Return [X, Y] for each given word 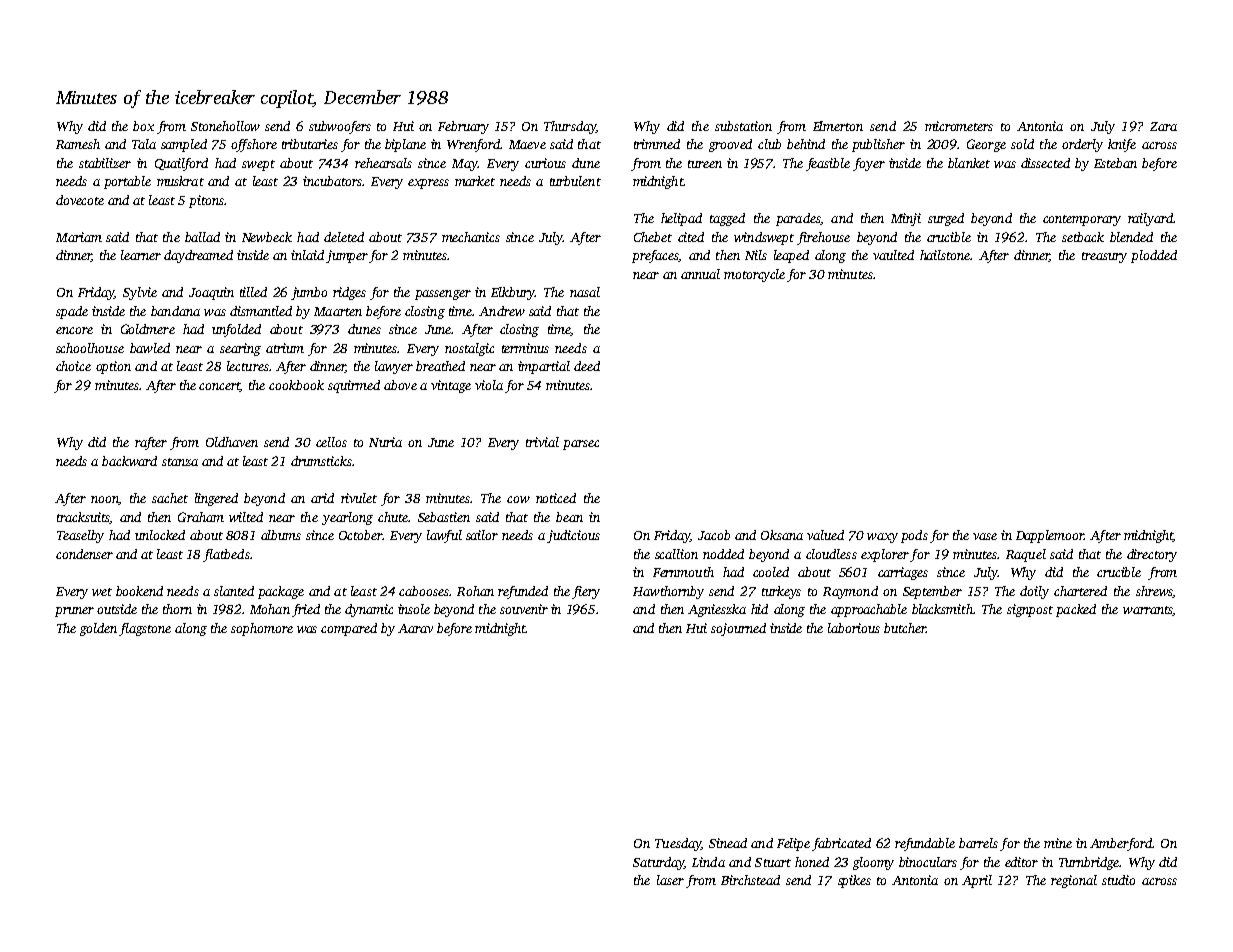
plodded [1154, 256]
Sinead [728, 843]
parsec [581, 445]
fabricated [841, 844]
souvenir [524, 609]
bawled [150, 348]
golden [98, 629]
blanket [969, 163]
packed [1076, 610]
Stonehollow [225, 126]
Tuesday [678, 844]
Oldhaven [232, 442]
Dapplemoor [1050, 536]
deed [587, 366]
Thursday [570, 127]
